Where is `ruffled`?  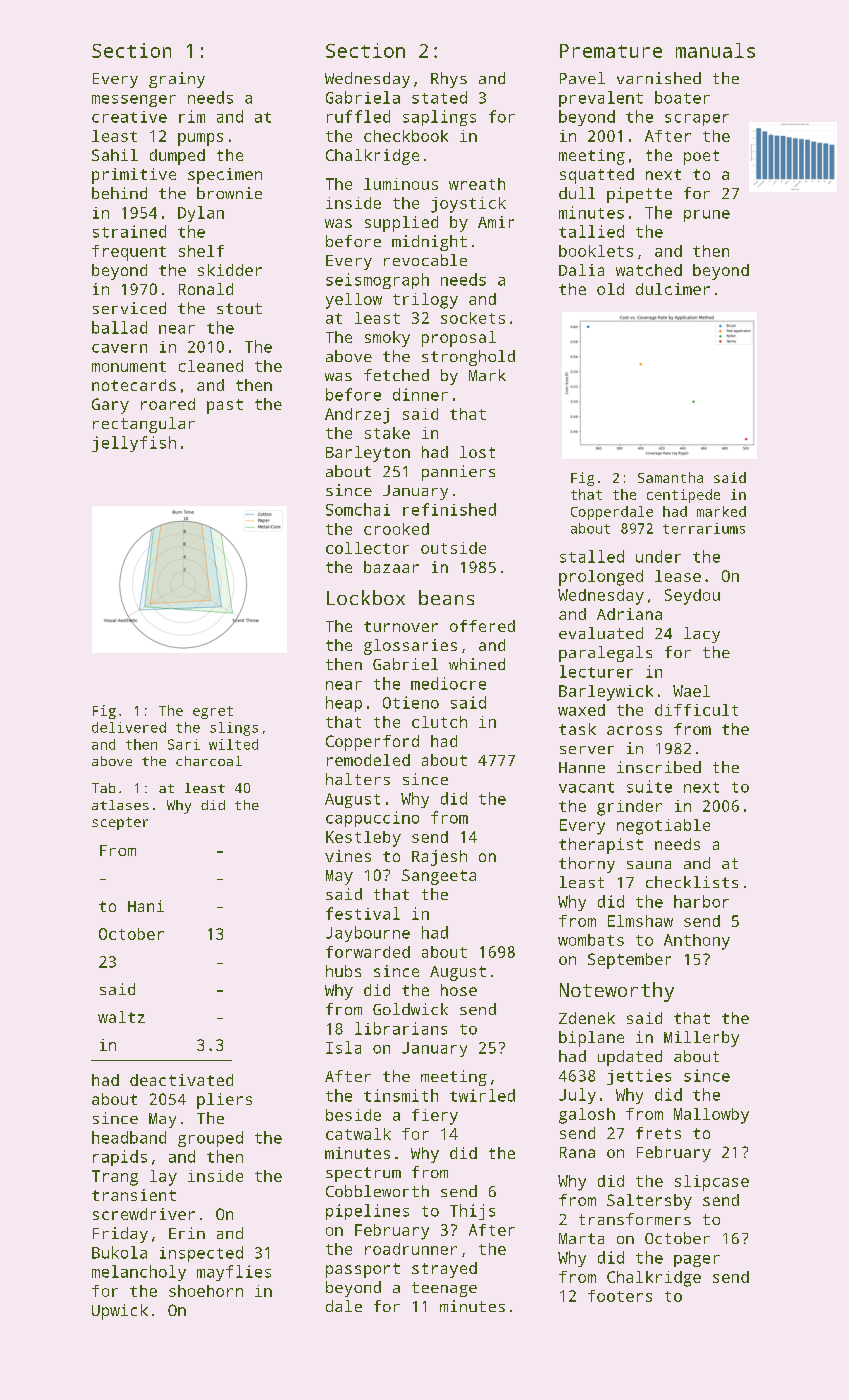
ruffled is located at coordinates (358, 116).
